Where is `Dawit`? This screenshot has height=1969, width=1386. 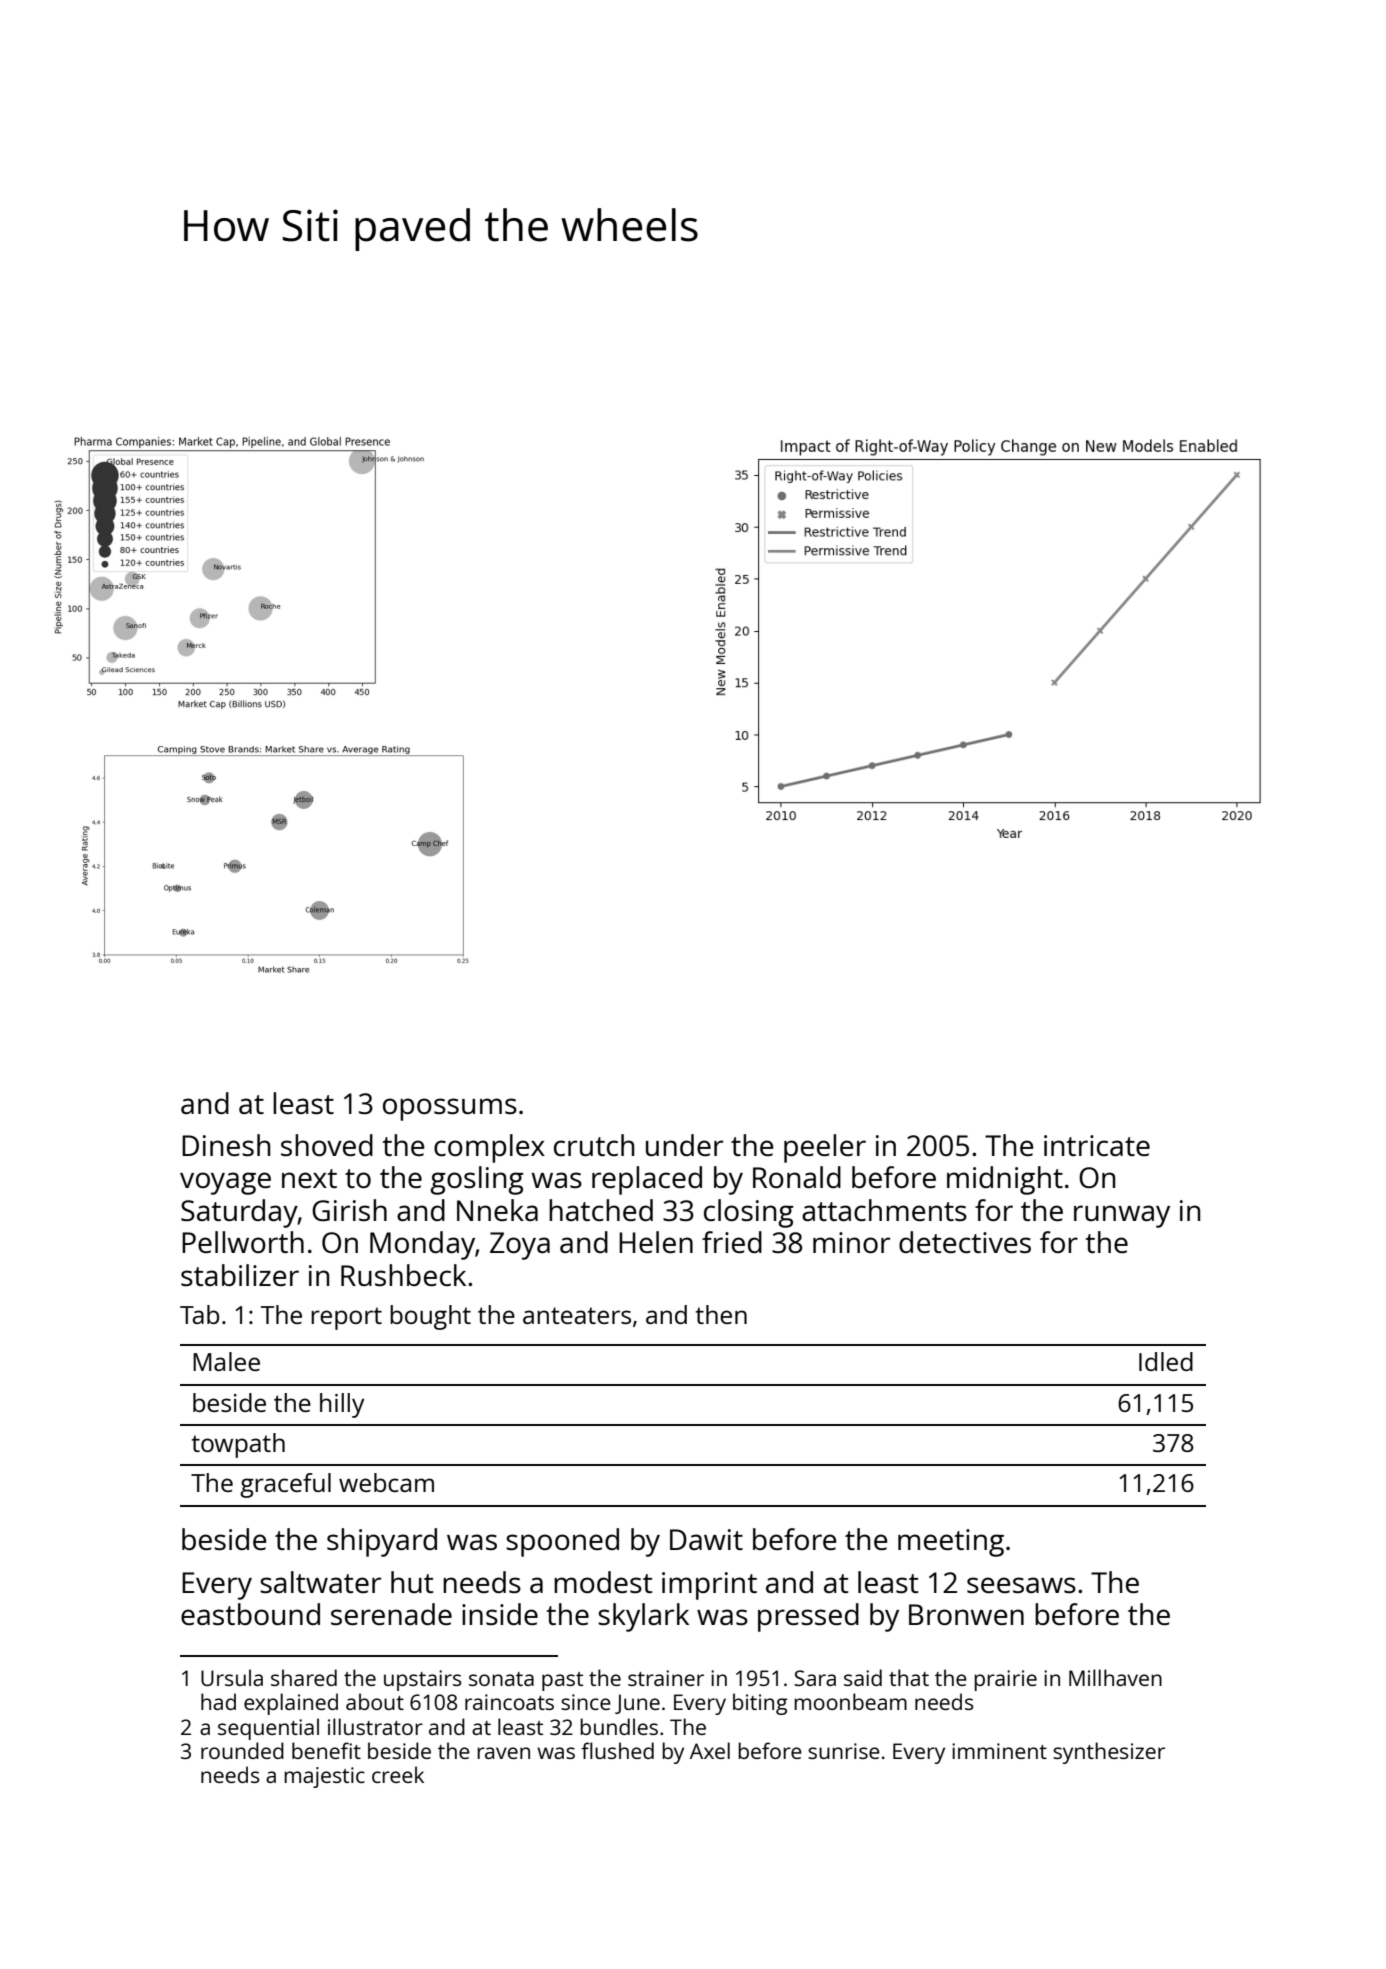 Dawit is located at coordinates (706, 1539).
